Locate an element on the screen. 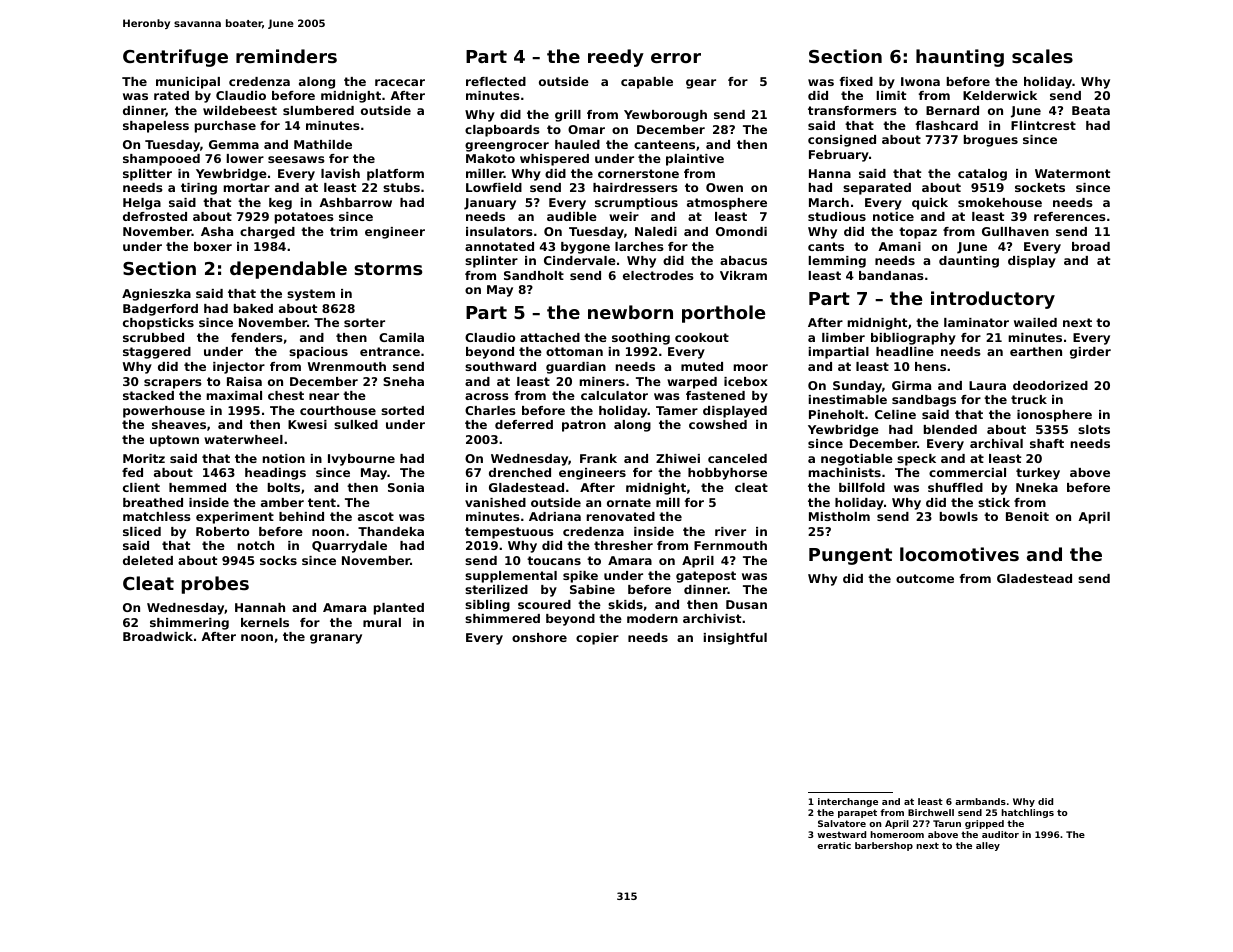 The image size is (1233, 952). error is located at coordinates (676, 58).
